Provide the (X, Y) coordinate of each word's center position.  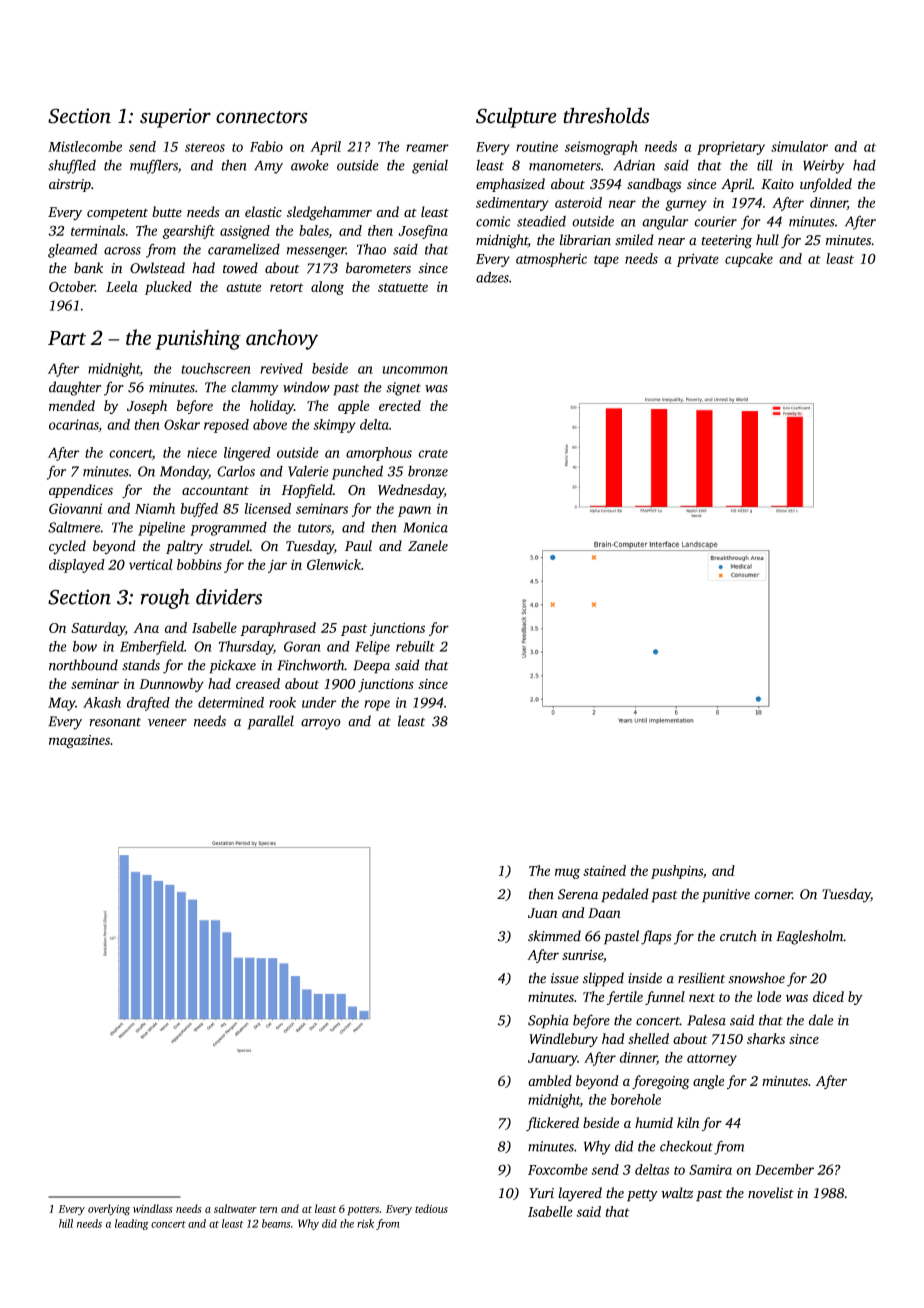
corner (773, 896)
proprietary (731, 148)
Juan (543, 913)
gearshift (189, 232)
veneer (167, 723)
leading (132, 1224)
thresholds (606, 115)
